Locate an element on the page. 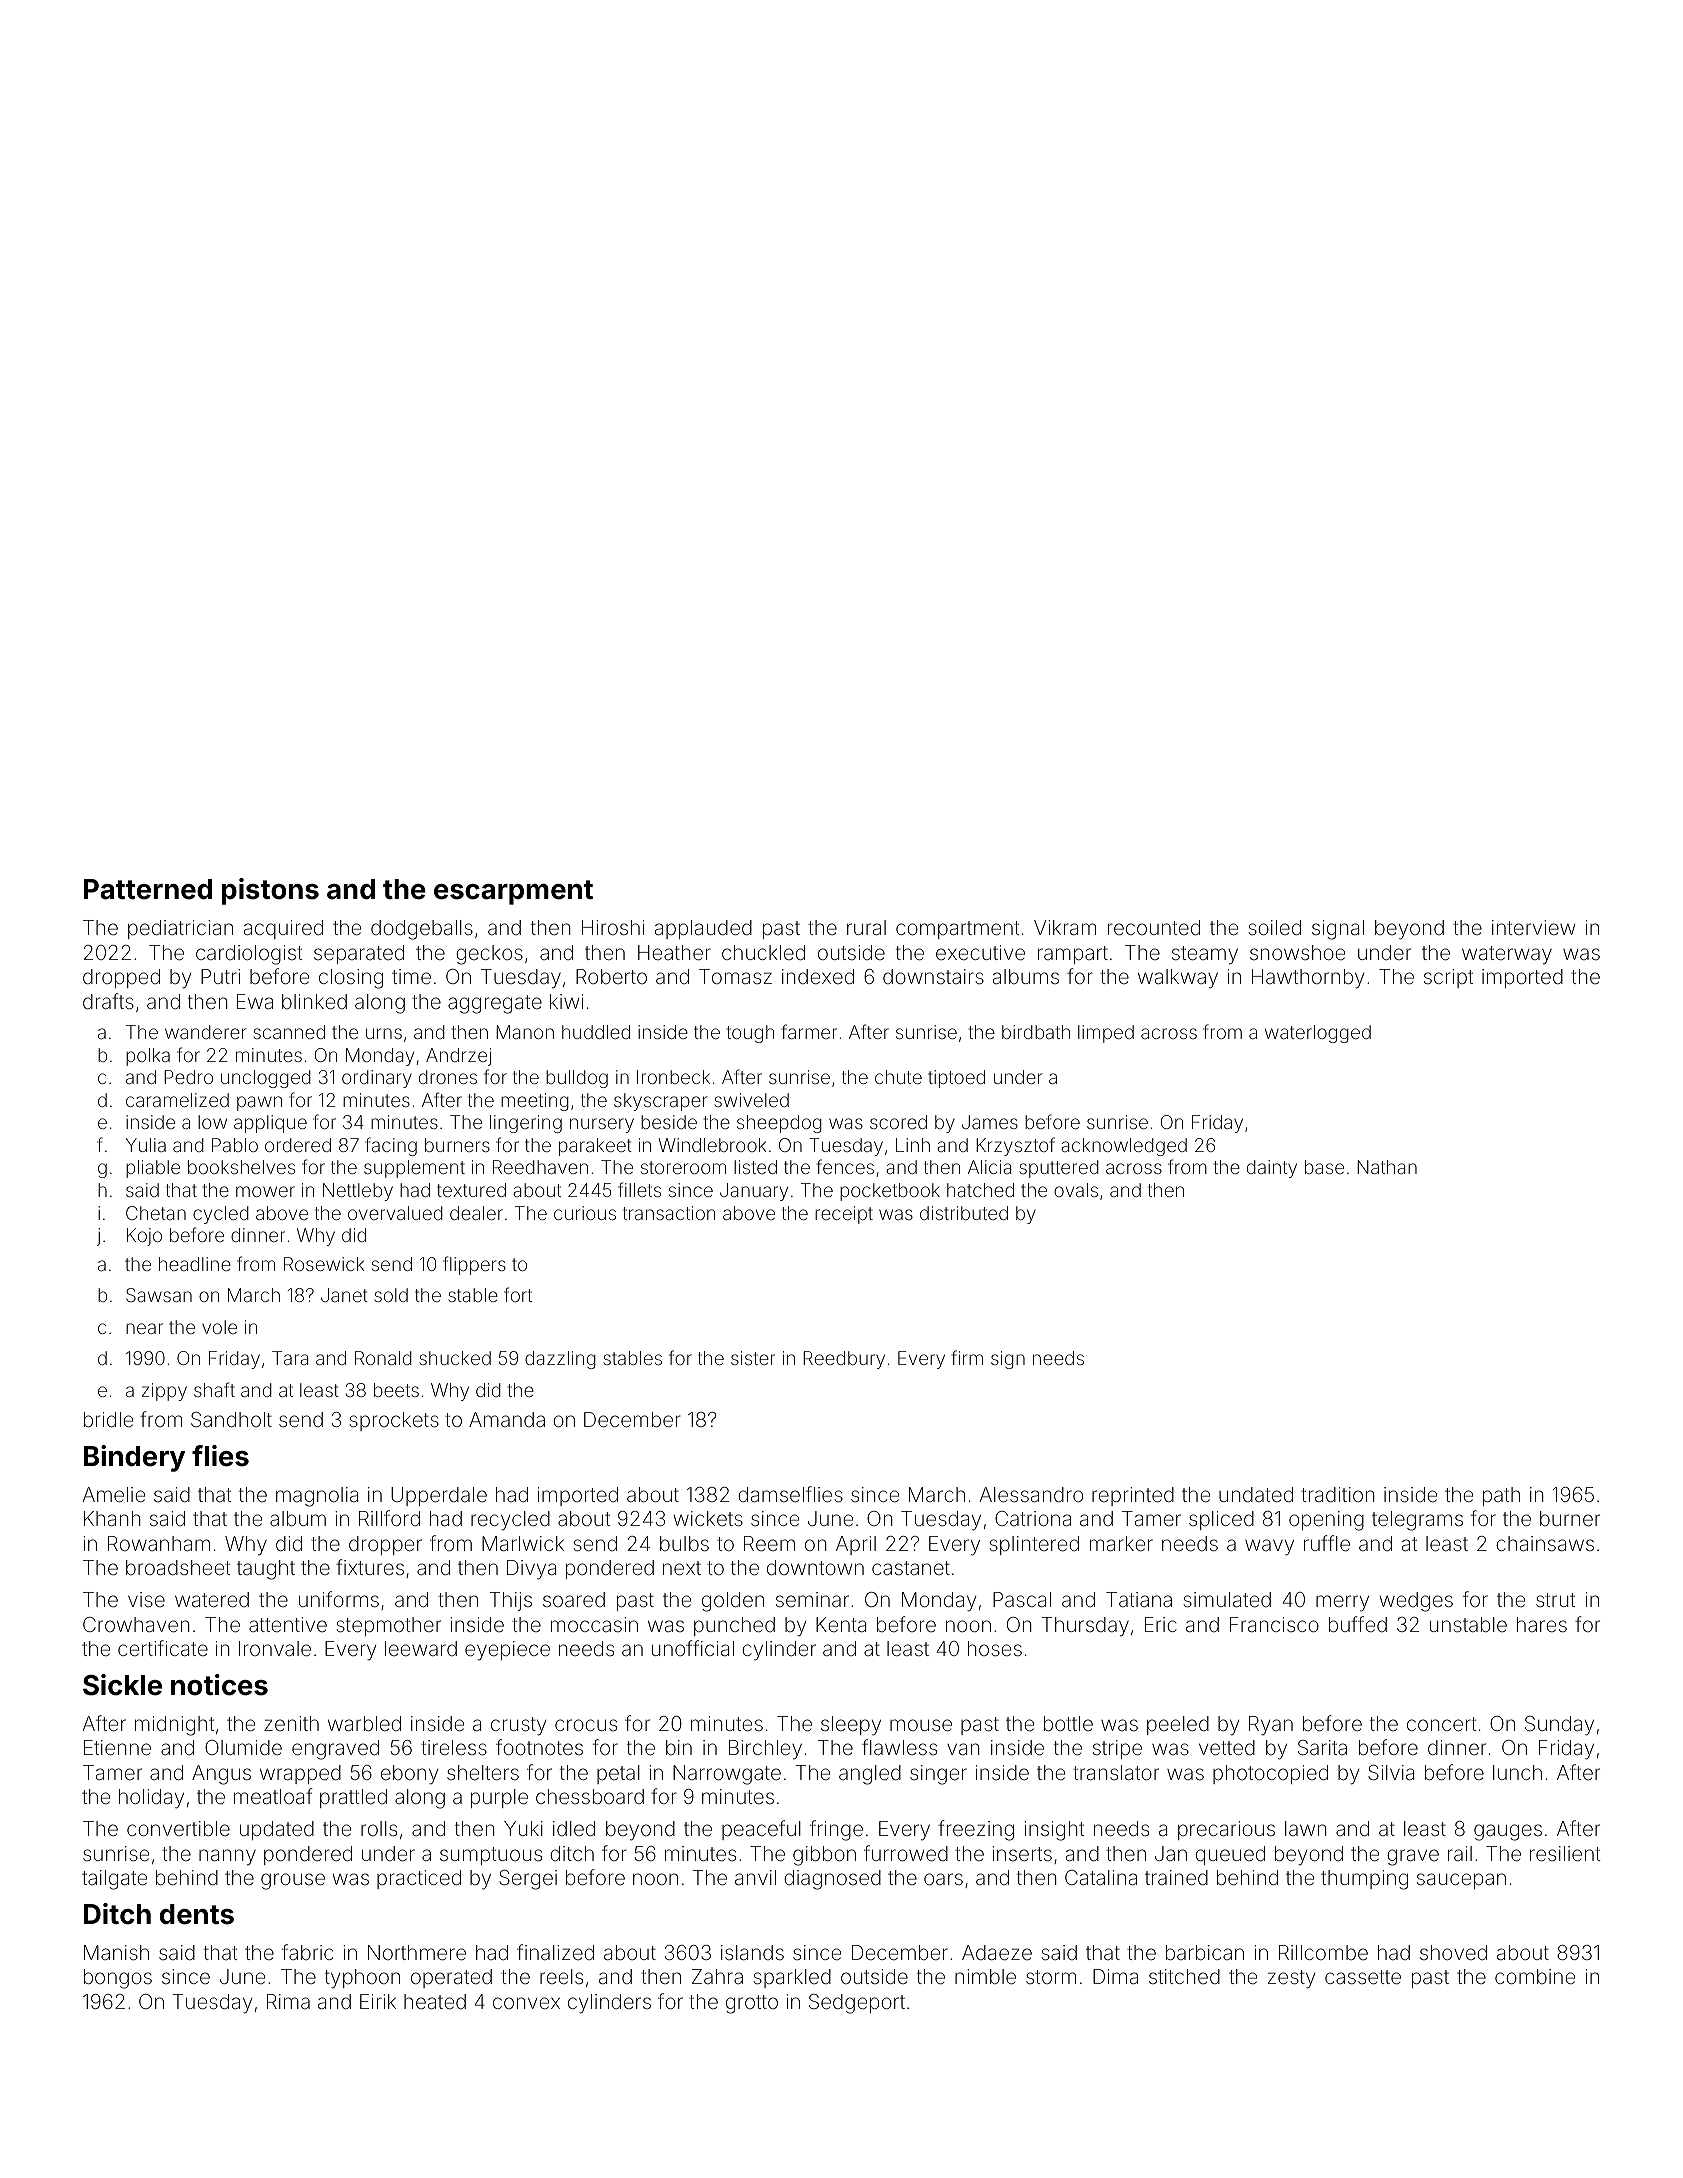 This document has height=2178, width=1683. Reedbury is located at coordinates (844, 1360).
